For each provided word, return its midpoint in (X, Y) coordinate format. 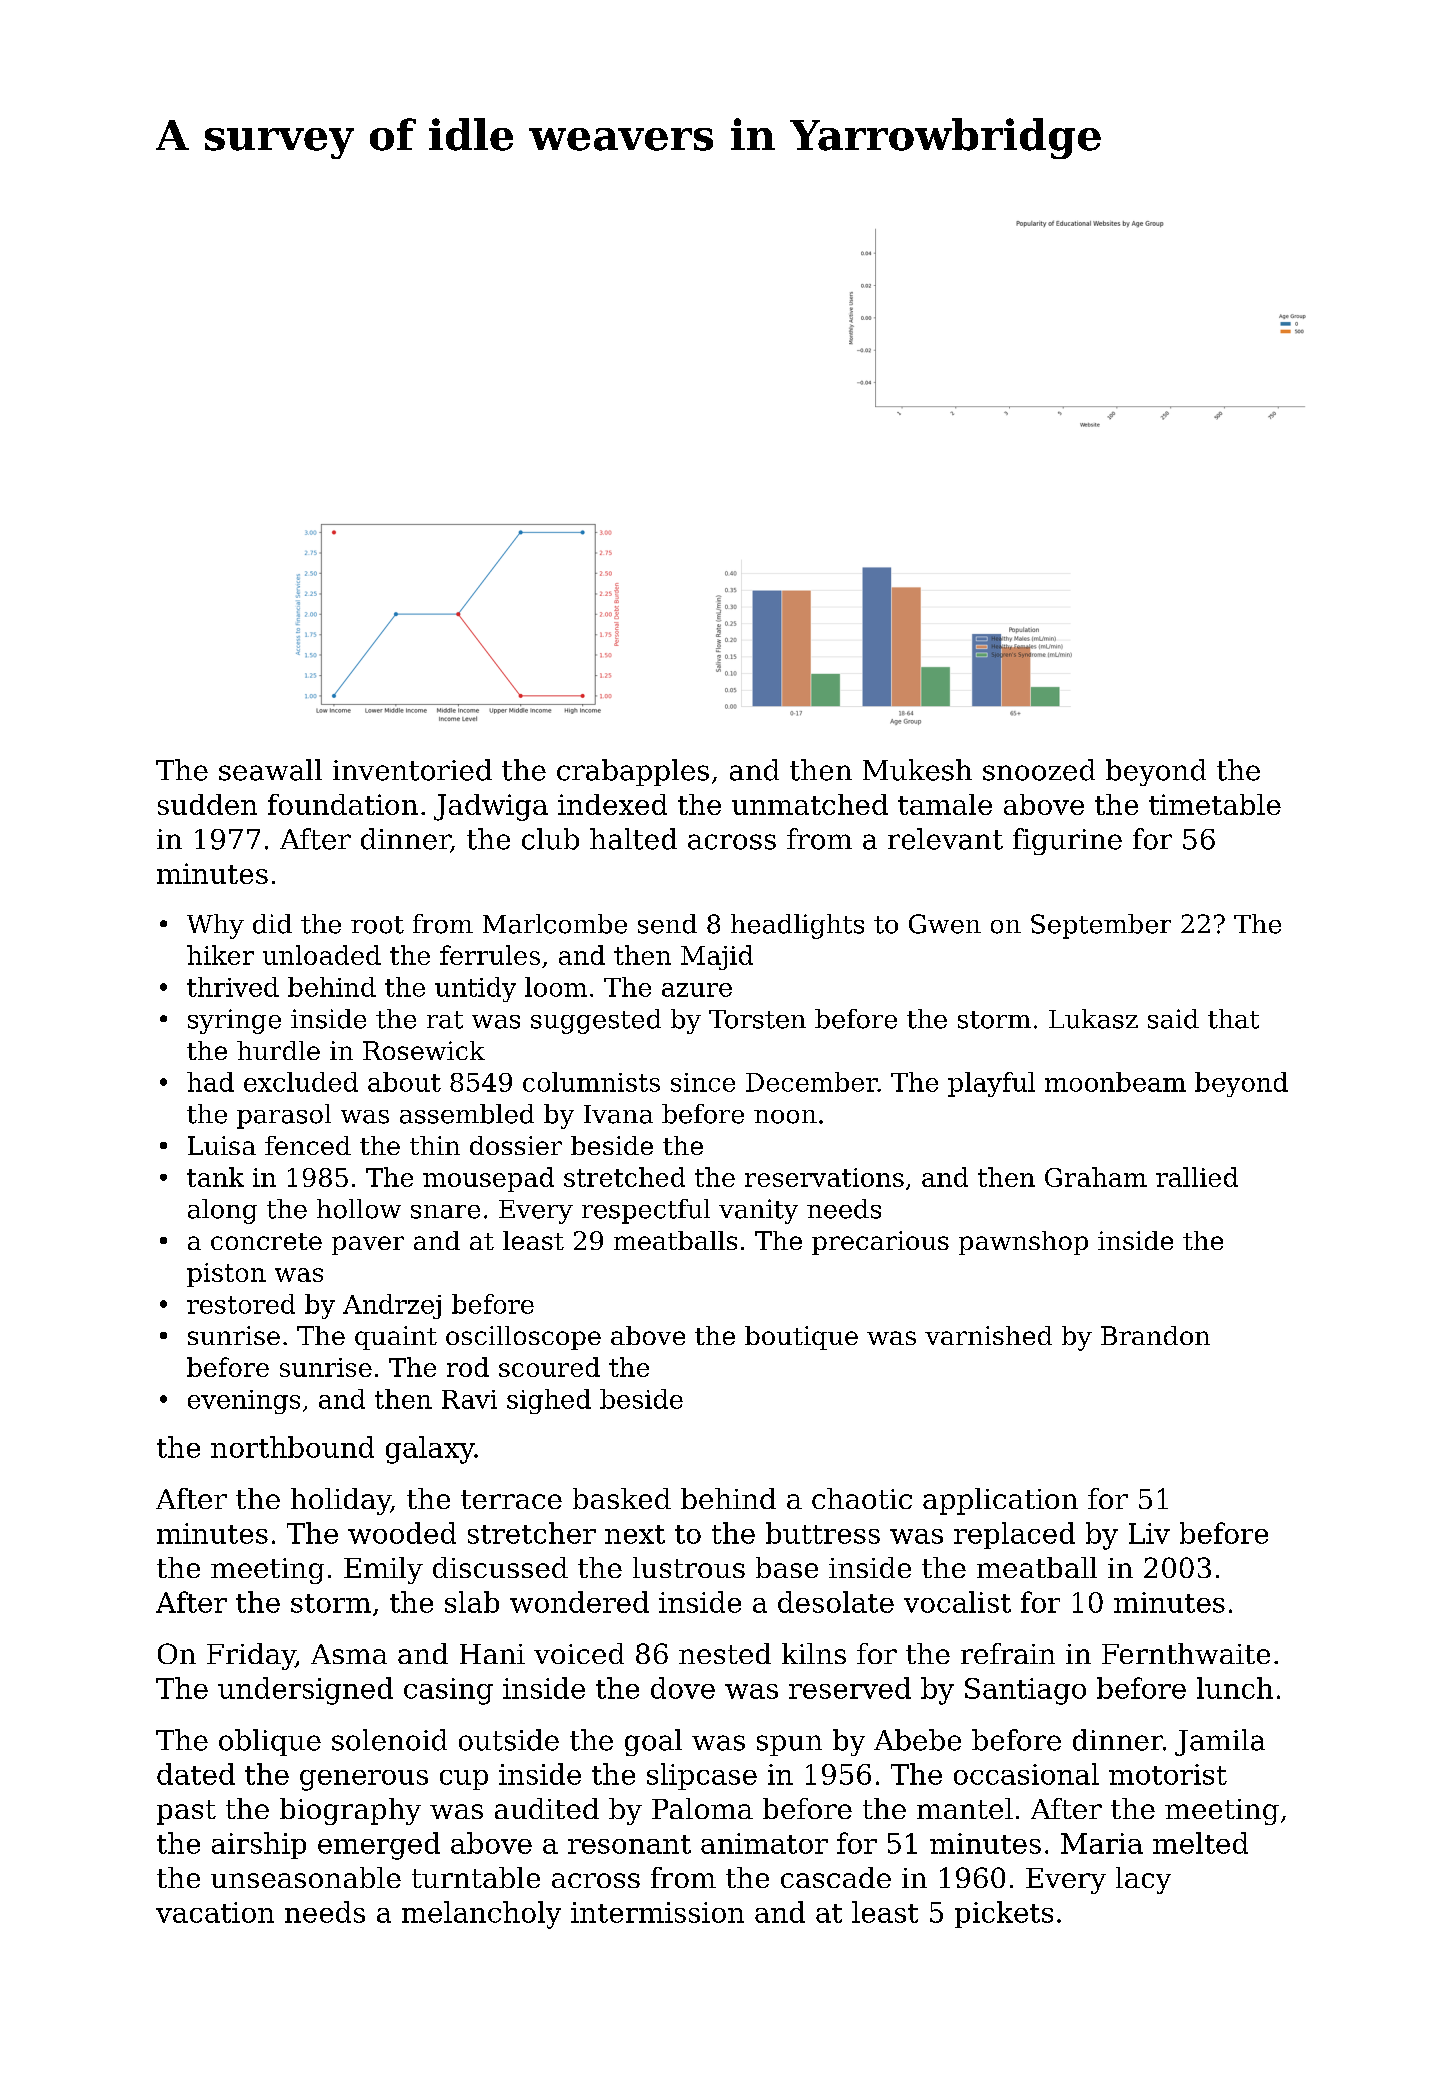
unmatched (810, 804)
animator (764, 1843)
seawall (270, 770)
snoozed (1039, 770)
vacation (215, 1912)
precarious (880, 1243)
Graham (1096, 1177)
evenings (244, 1402)
